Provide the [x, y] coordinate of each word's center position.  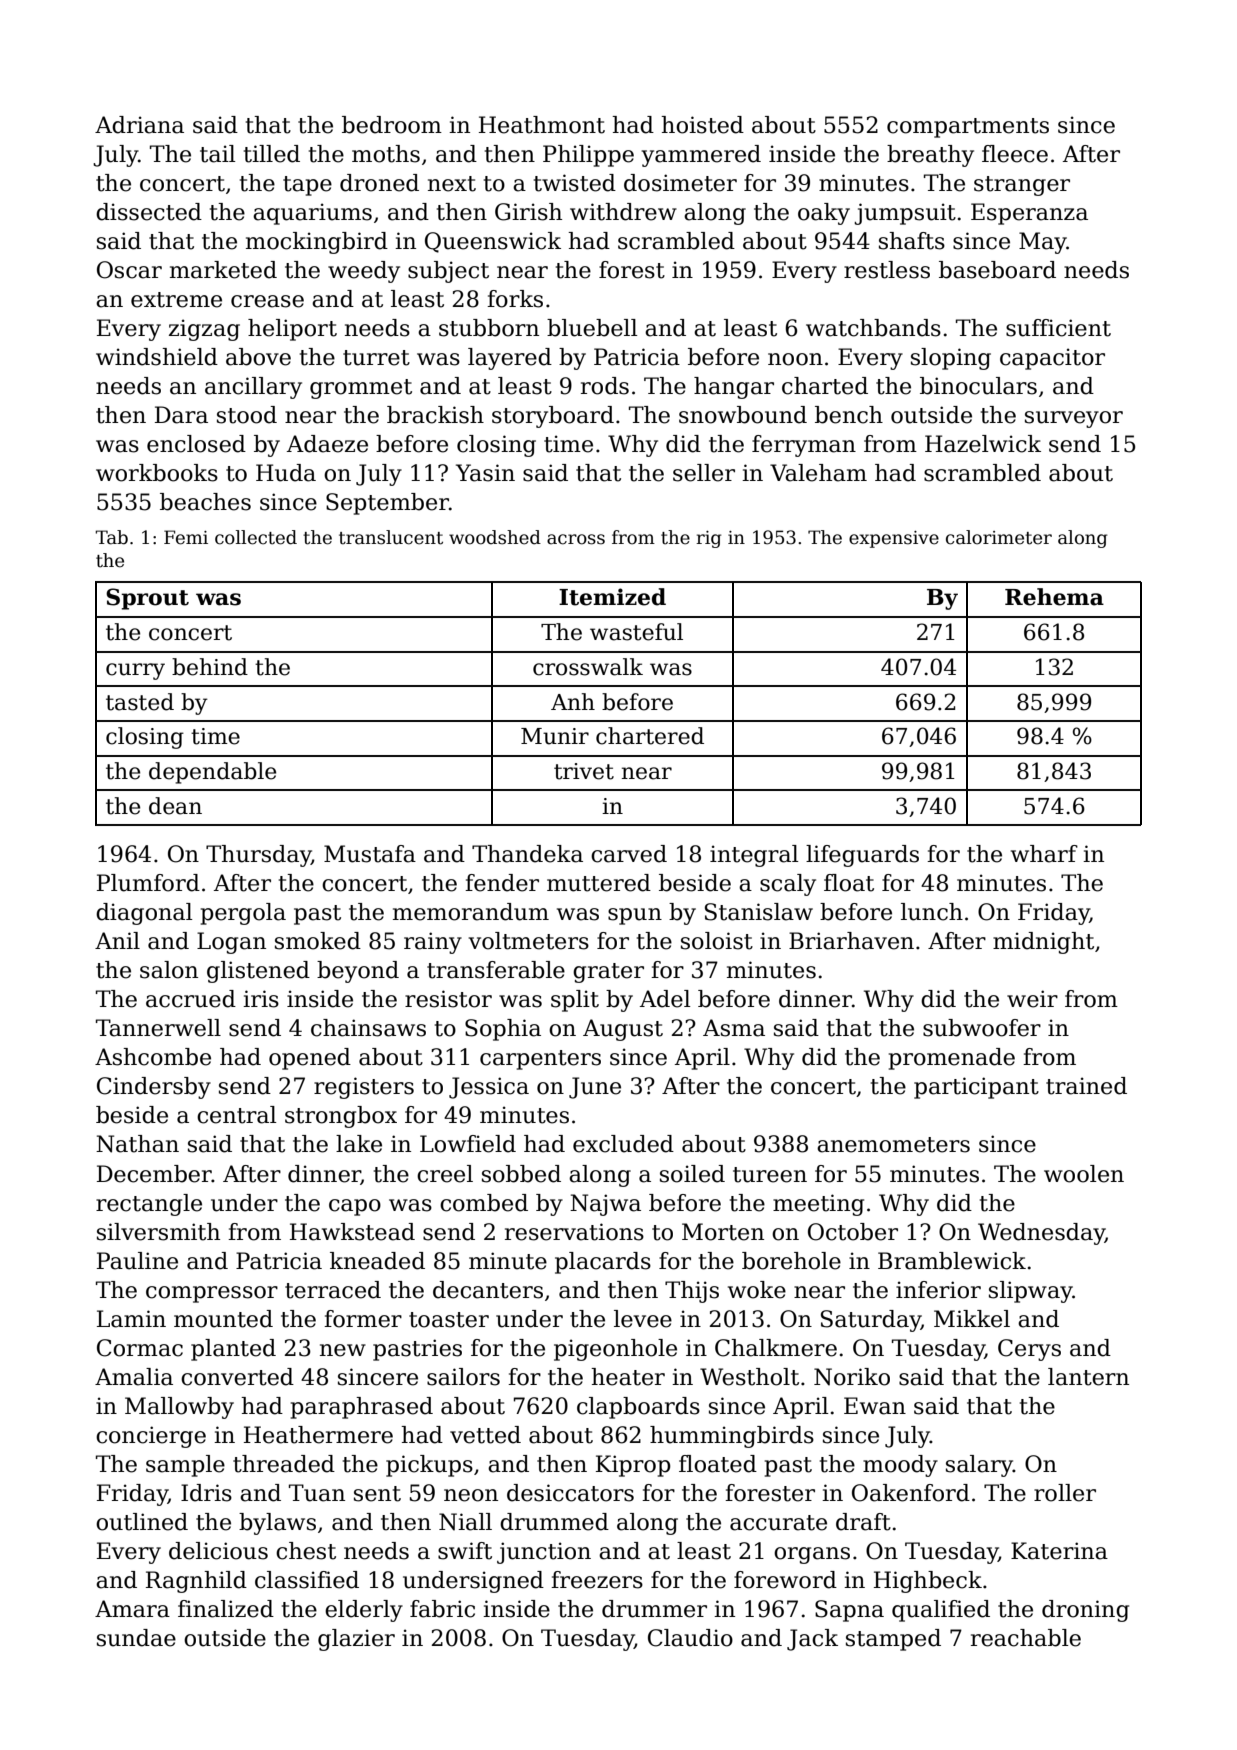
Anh [573, 701]
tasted [140, 702]
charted [825, 386]
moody [900, 1466]
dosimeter [680, 183]
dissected [149, 212]
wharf [1044, 854]
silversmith [158, 1232]
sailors [463, 1377]
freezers [597, 1580]
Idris [206, 1493]
